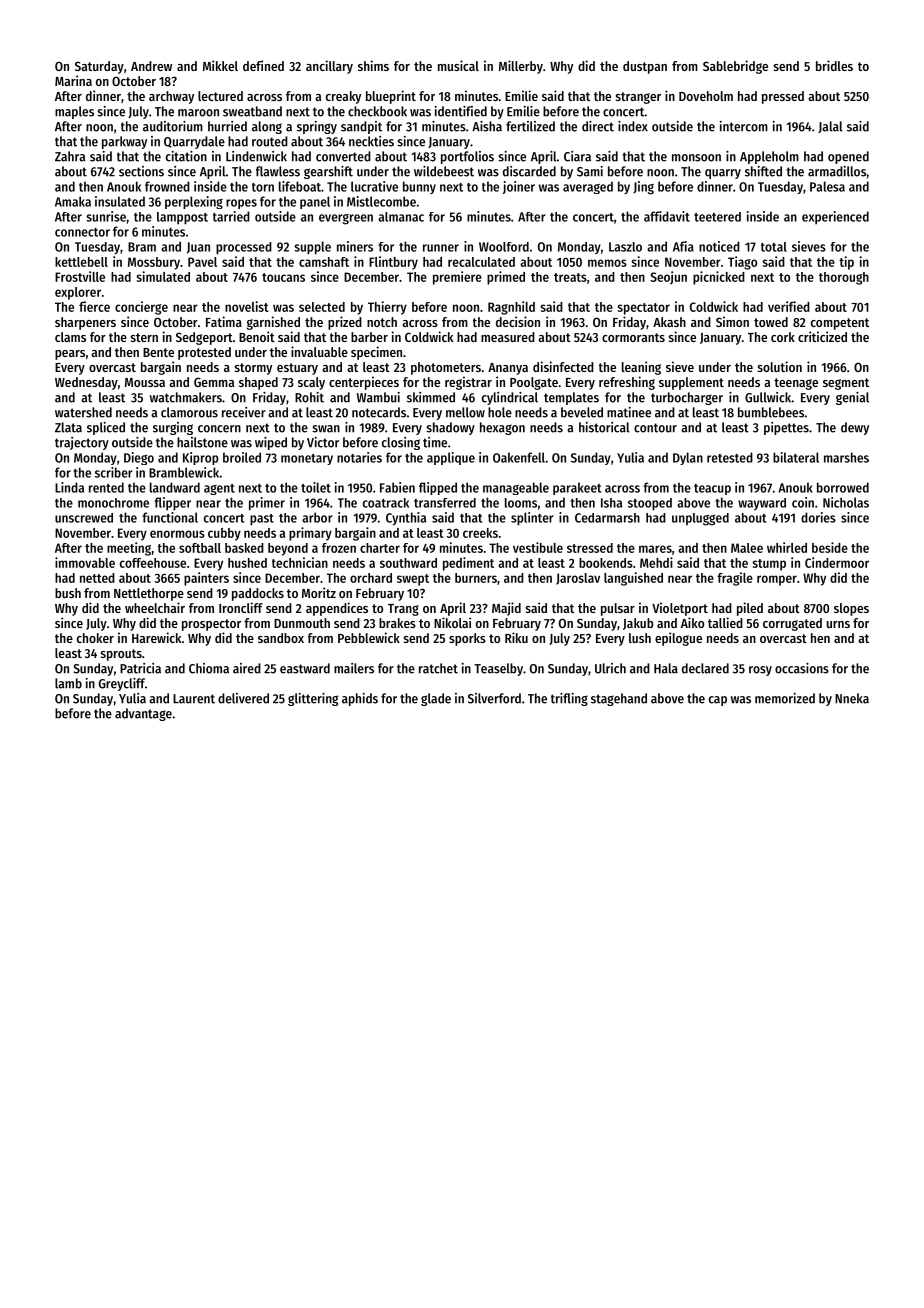  I want to click on advantage, so click(143, 714).
